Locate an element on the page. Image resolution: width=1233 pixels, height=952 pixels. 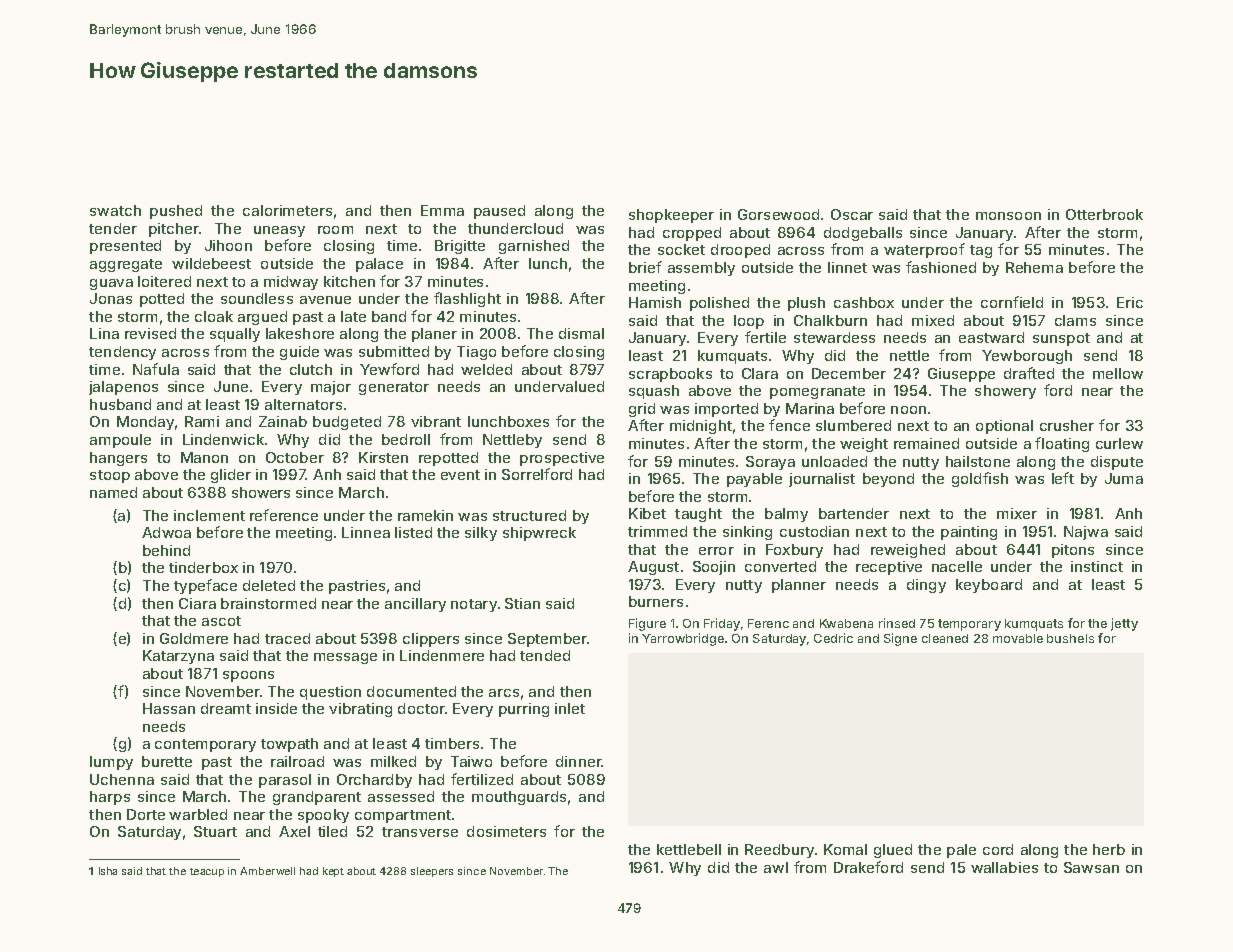
Manon is located at coordinates (204, 457).
